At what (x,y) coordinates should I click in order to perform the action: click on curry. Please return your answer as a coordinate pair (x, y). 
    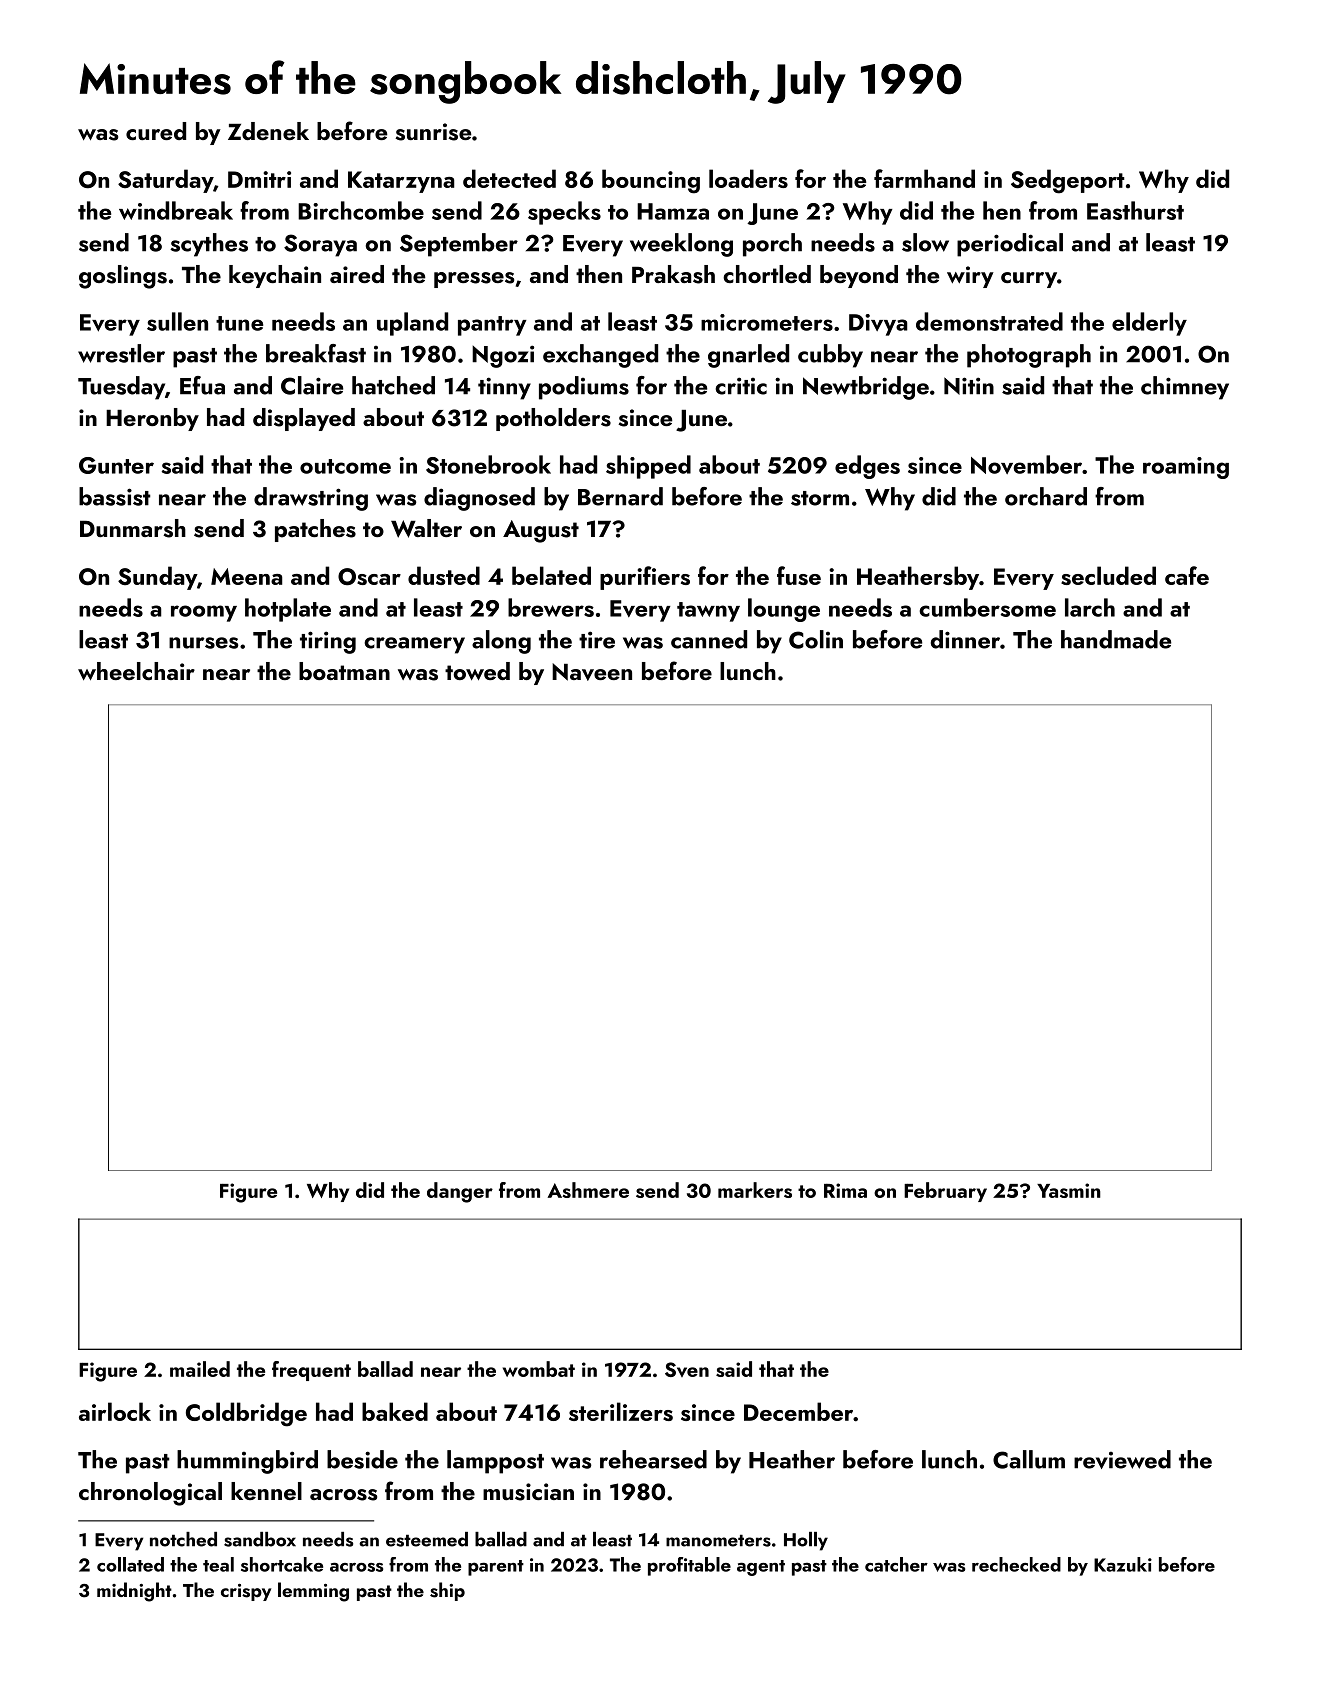
    Looking at the image, I should click on (1029, 280).
